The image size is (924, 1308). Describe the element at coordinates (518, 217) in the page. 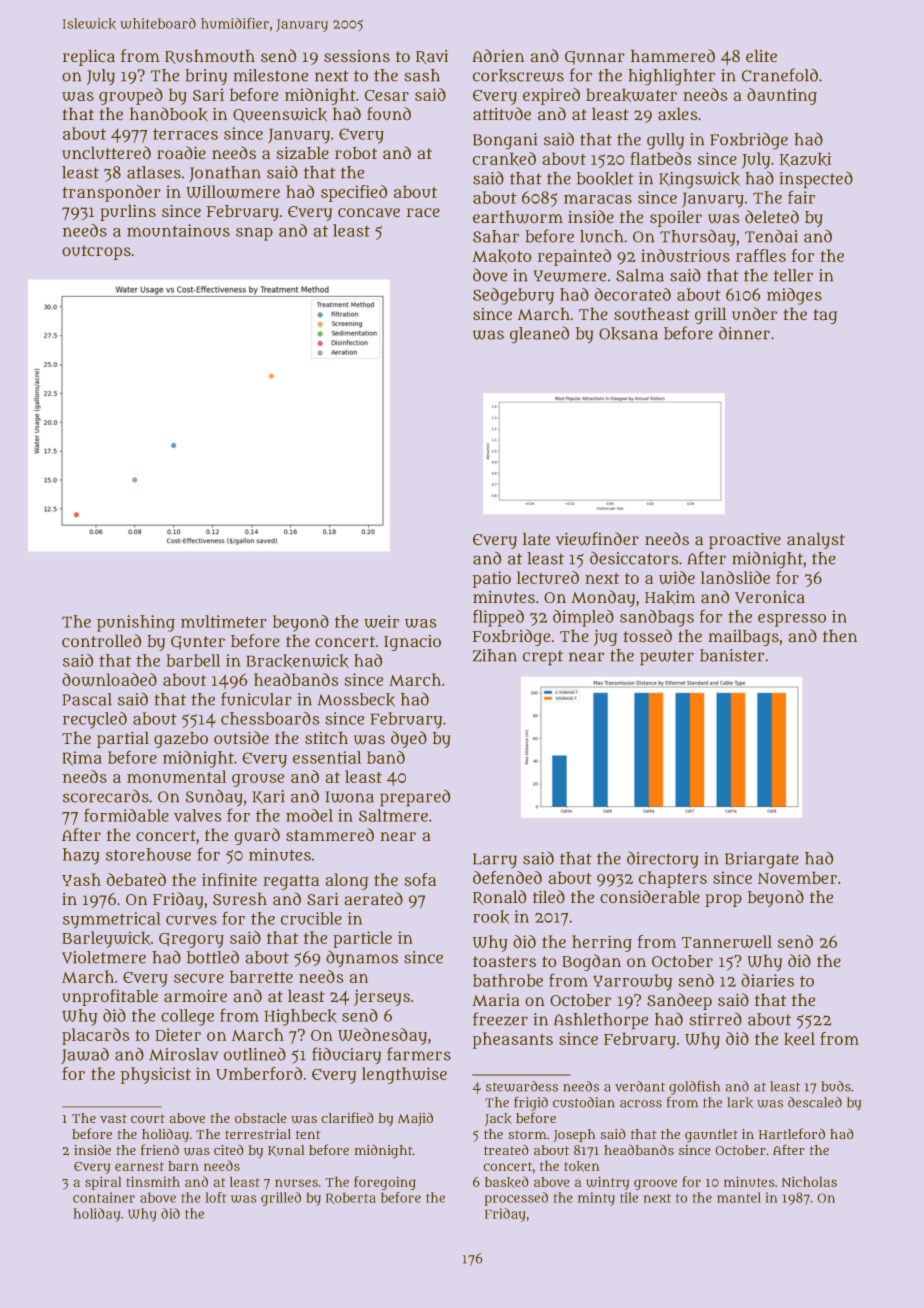

I see `earthworm` at that location.
